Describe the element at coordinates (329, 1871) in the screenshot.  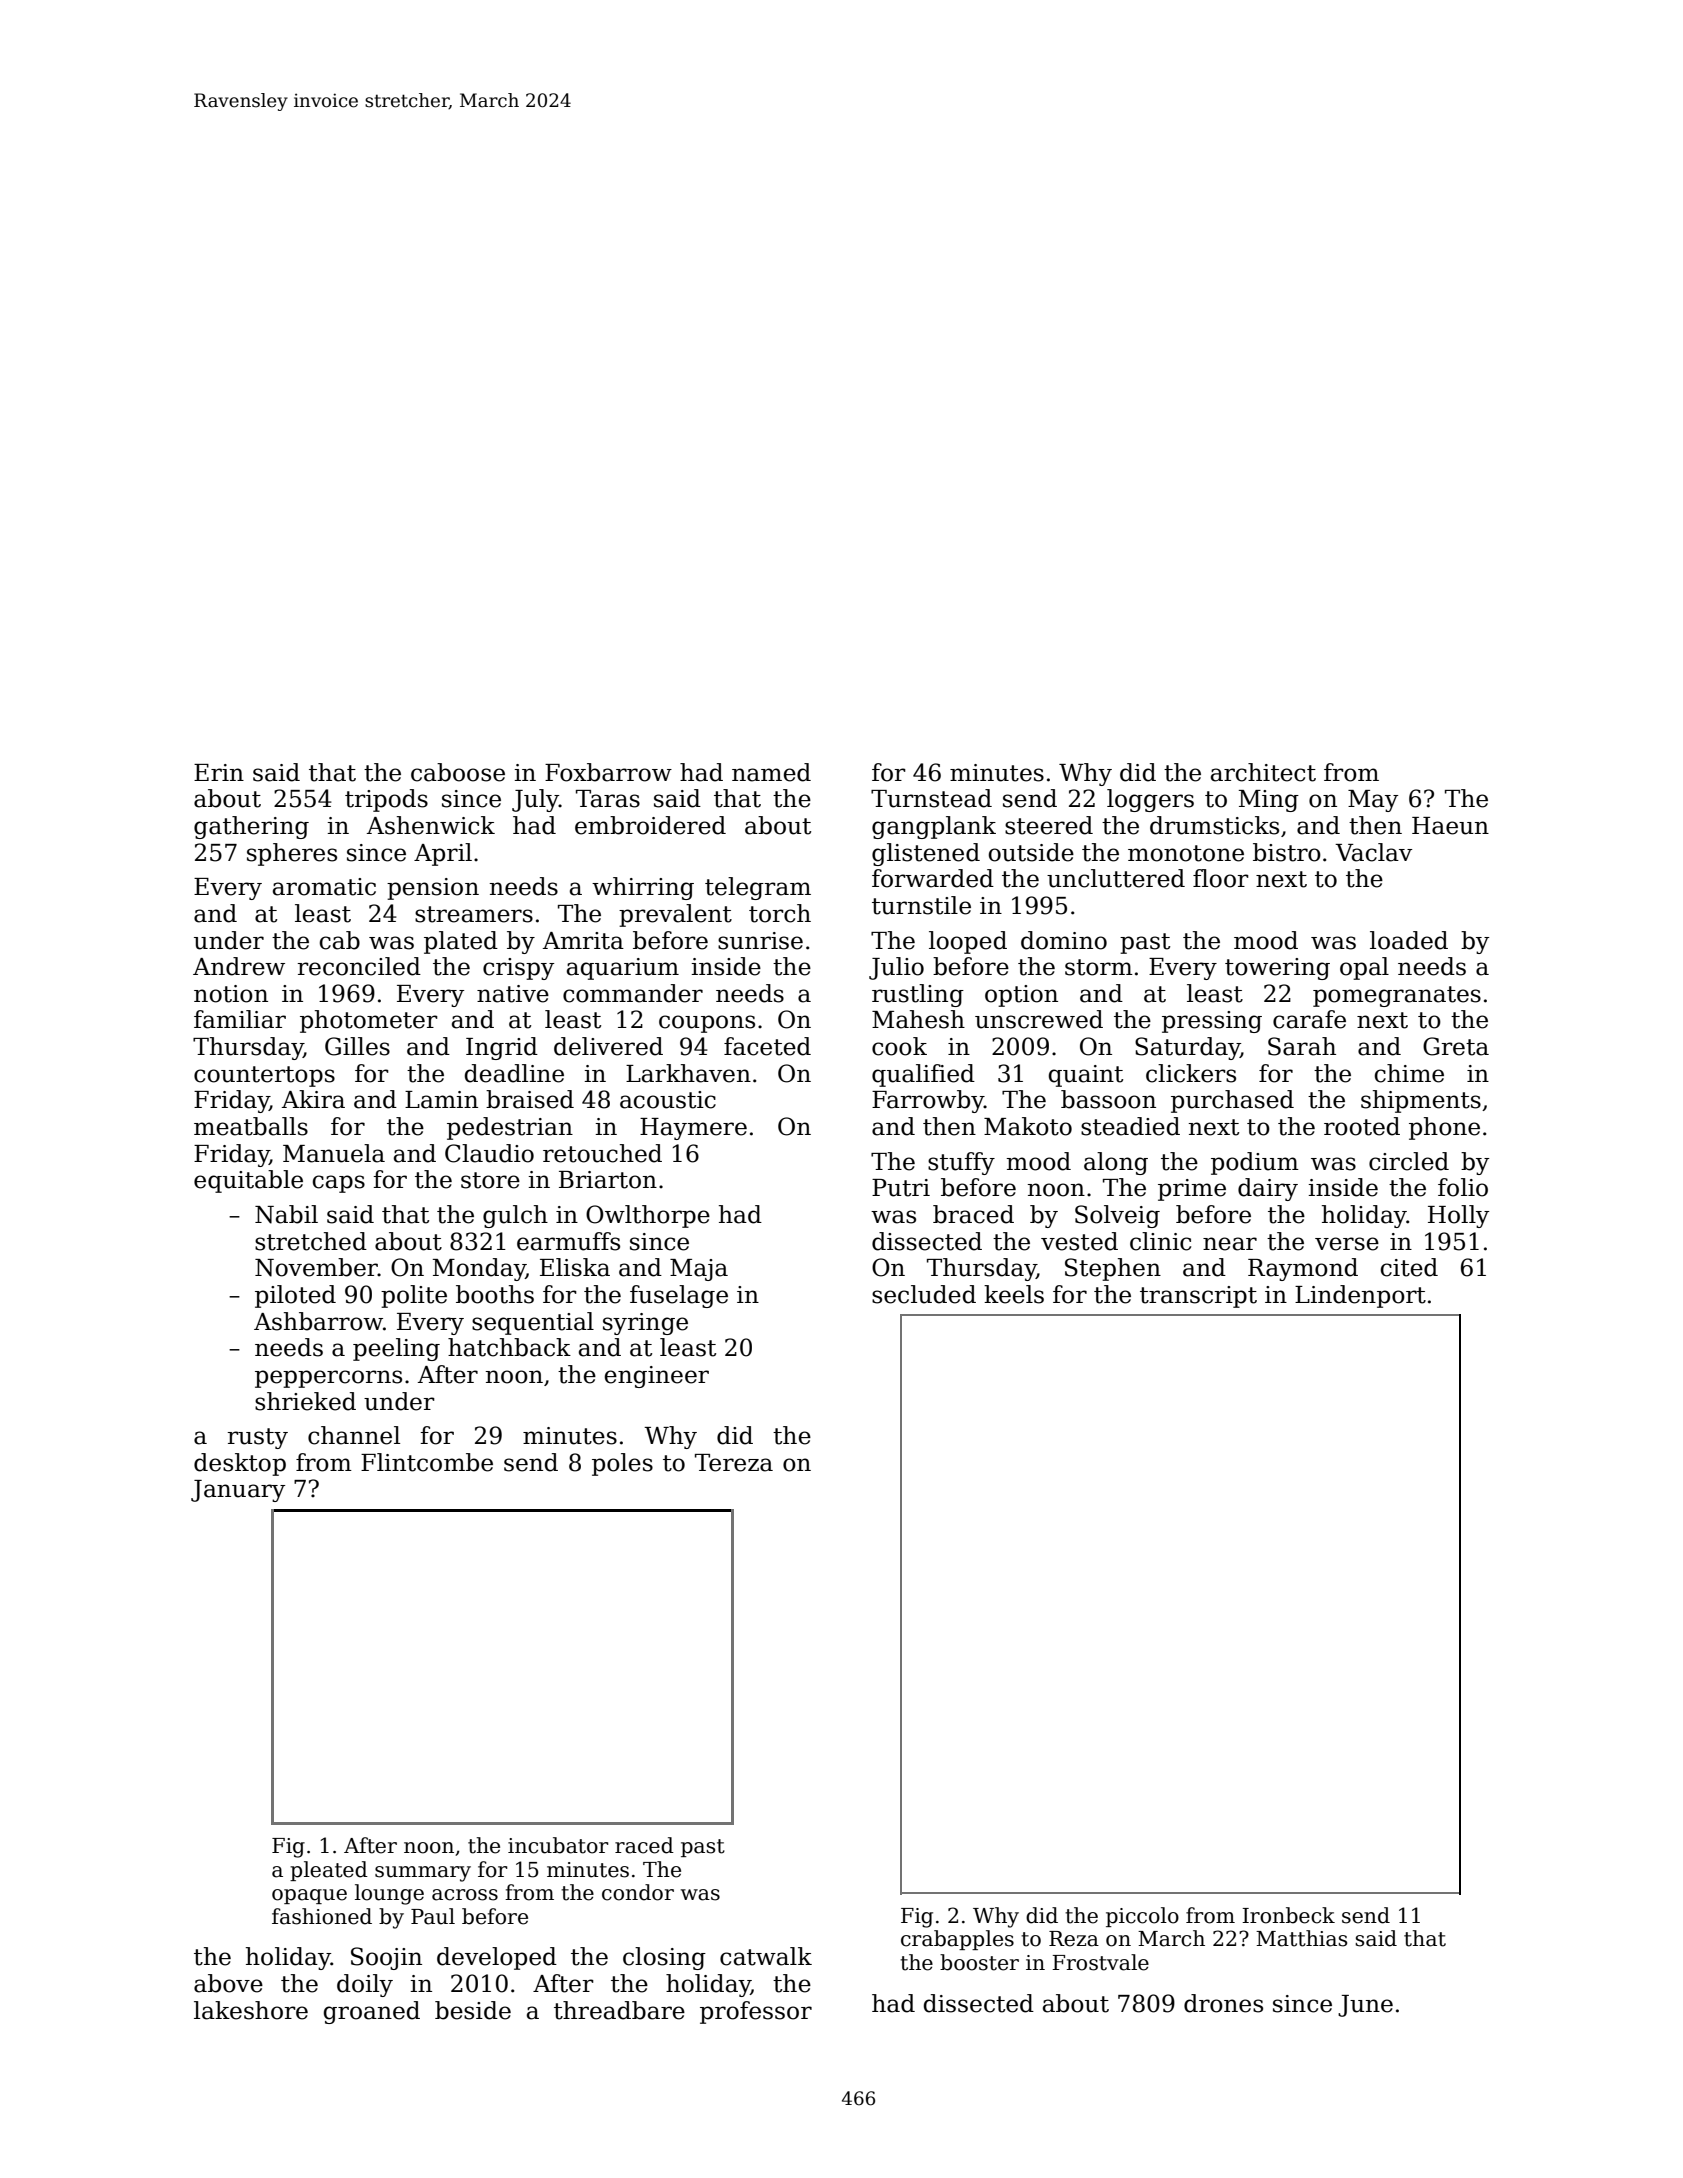
I see `pleated` at that location.
